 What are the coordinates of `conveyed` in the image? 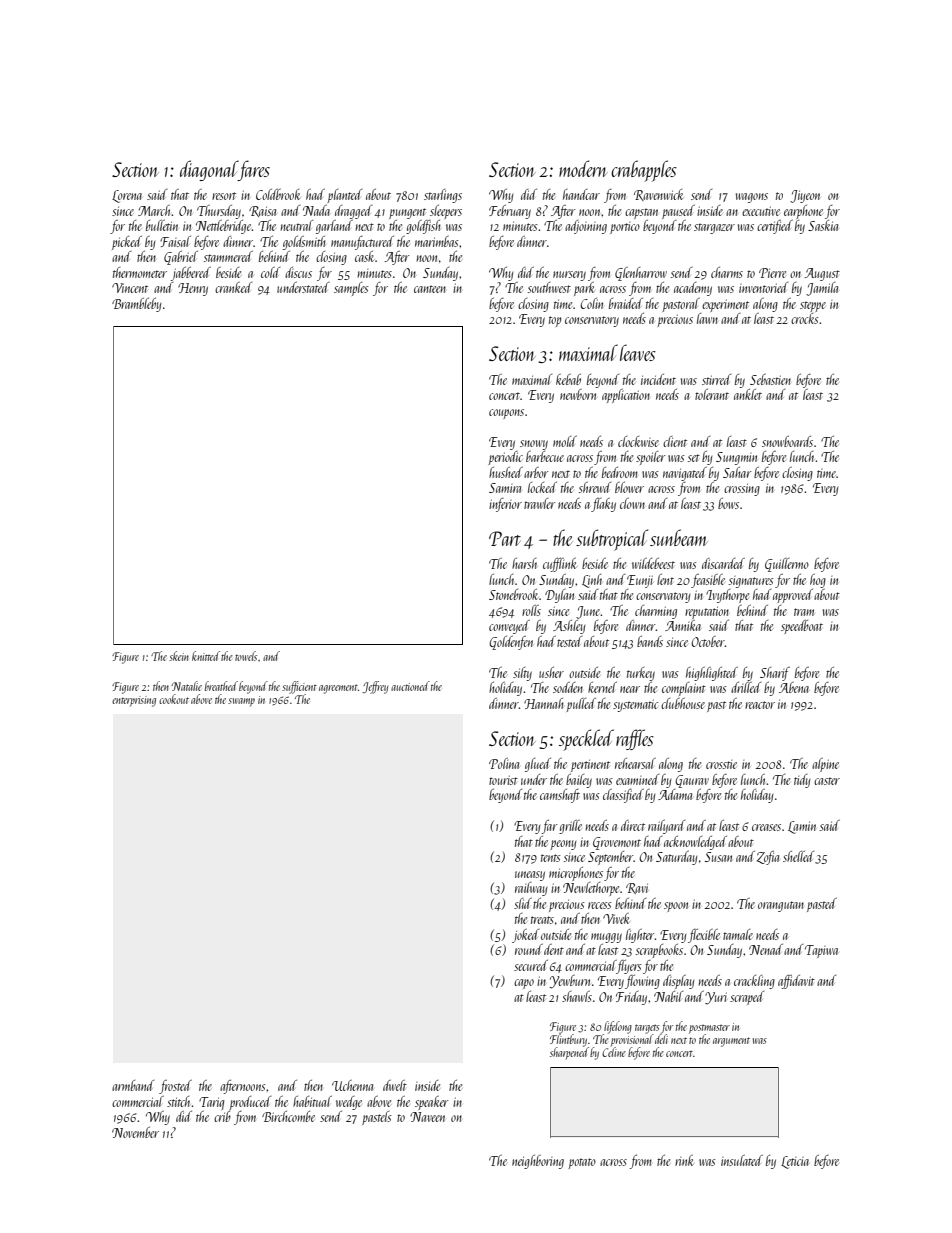 It's located at (509, 627).
